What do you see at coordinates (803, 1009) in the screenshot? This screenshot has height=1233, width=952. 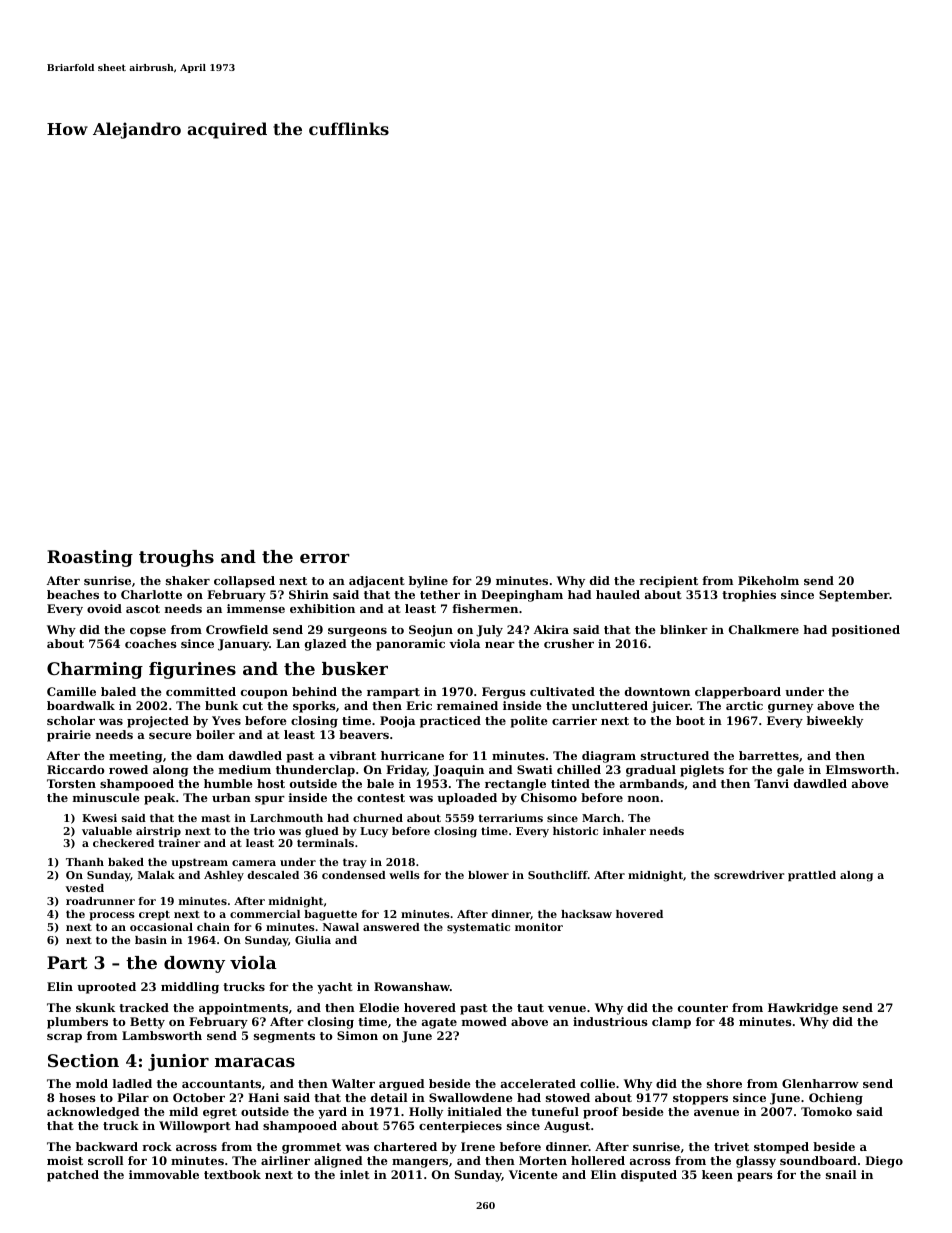 I see `Hawkridge` at bounding box center [803, 1009].
